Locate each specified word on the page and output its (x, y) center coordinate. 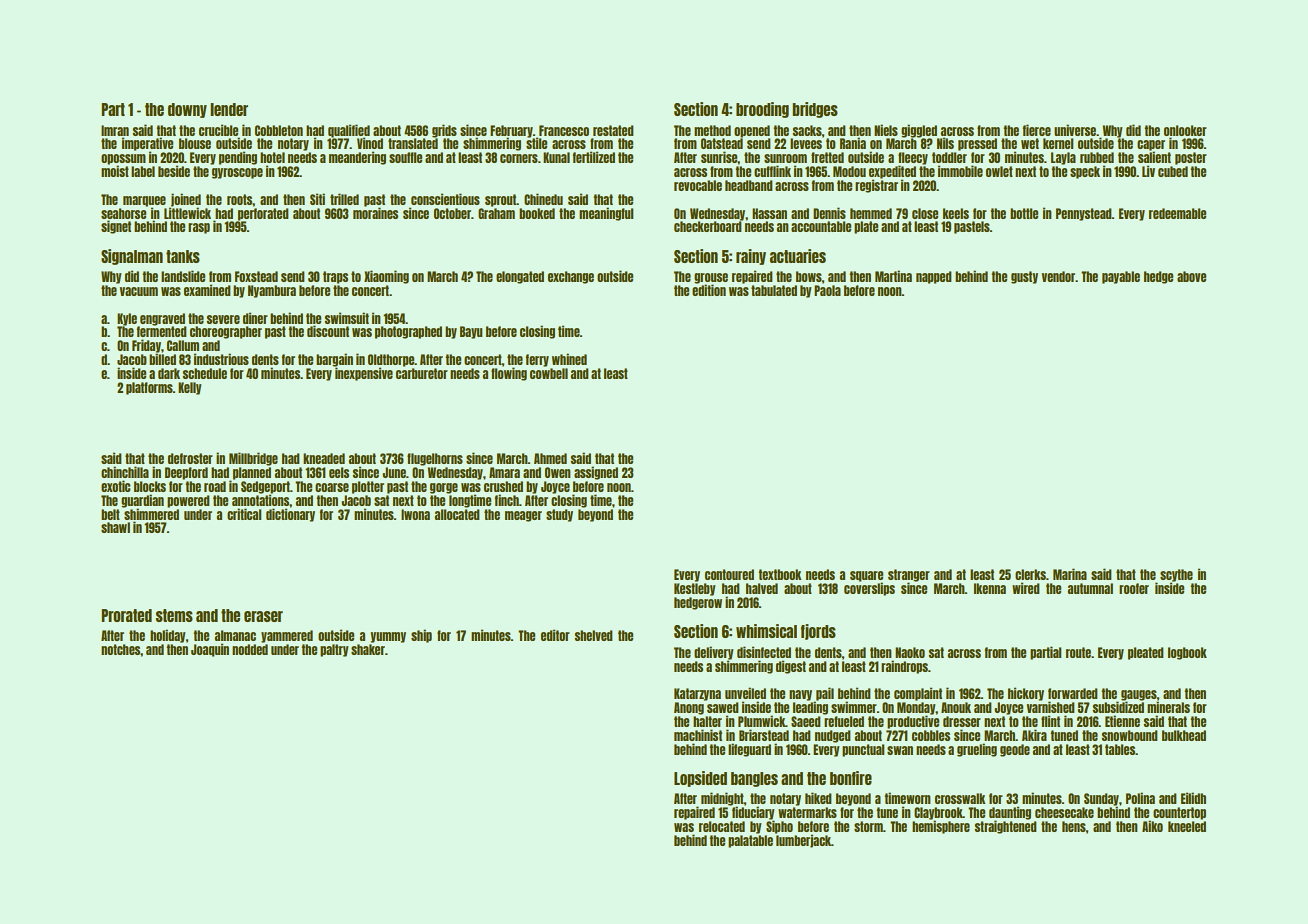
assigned (596, 473)
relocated (722, 826)
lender (229, 109)
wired (1025, 588)
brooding (762, 110)
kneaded (324, 458)
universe (1075, 130)
